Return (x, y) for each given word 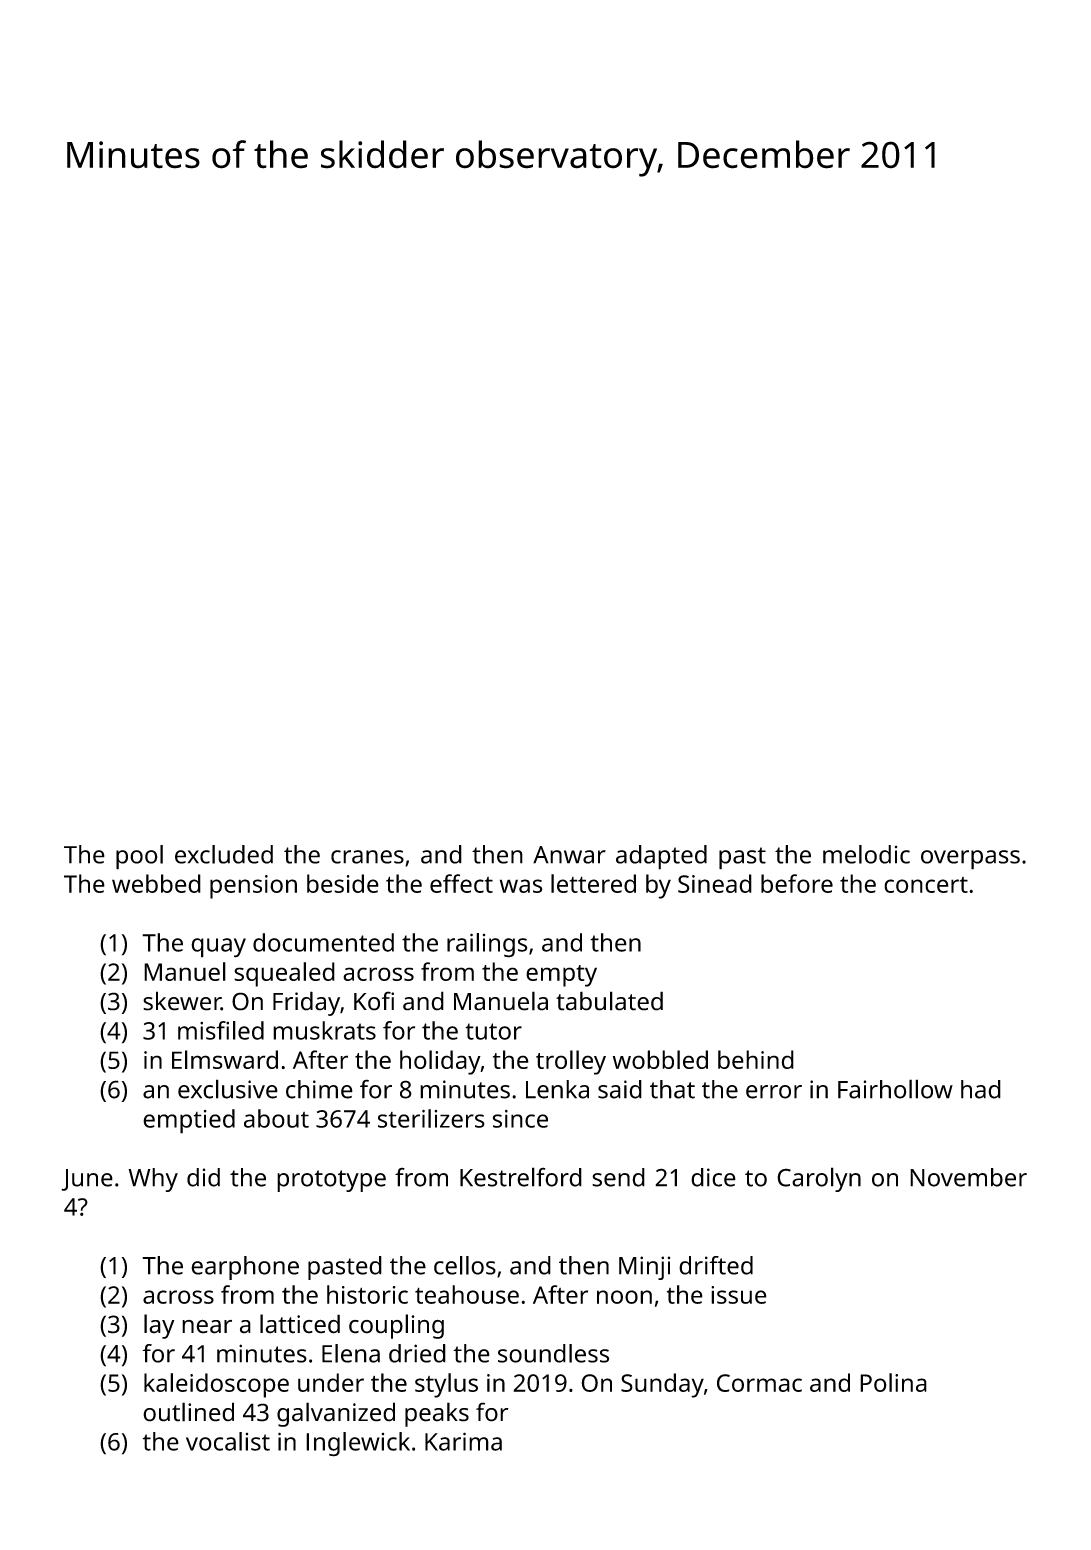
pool (139, 857)
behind (756, 1059)
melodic (866, 854)
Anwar (569, 855)
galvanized (336, 1414)
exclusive (228, 1089)
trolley (571, 1062)
